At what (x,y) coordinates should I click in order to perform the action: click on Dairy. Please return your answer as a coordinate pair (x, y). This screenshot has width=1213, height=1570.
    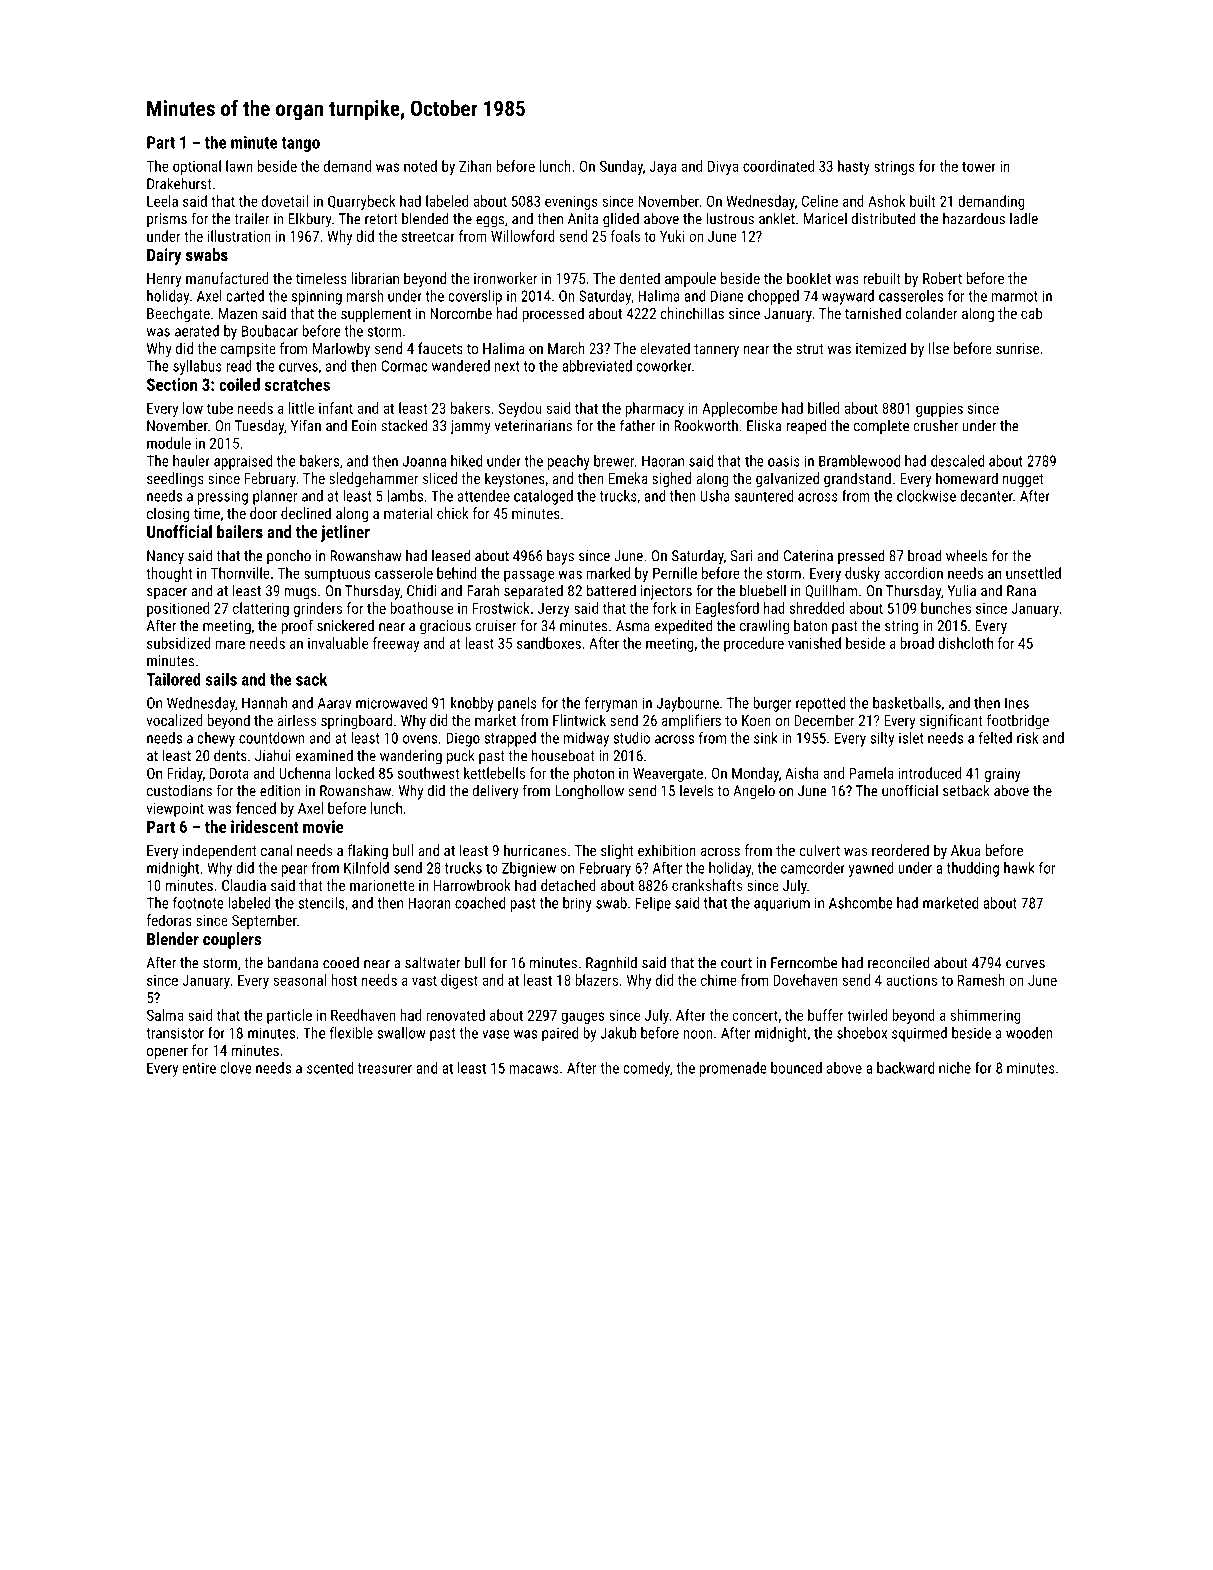
    Looking at the image, I should click on (164, 256).
